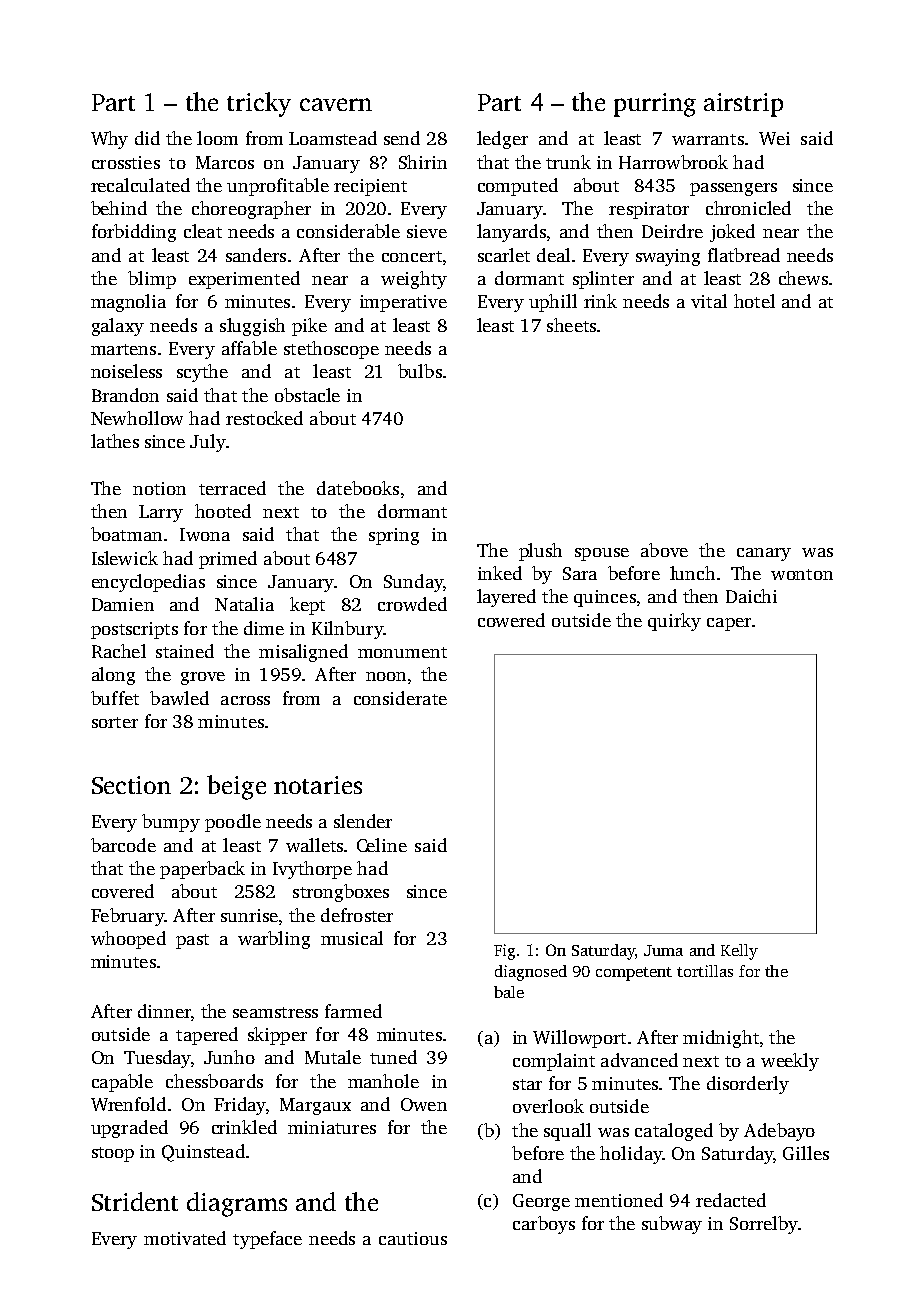 This document has height=1308, width=924. Describe the element at coordinates (109, 140) in the document. I see `Why` at that location.
